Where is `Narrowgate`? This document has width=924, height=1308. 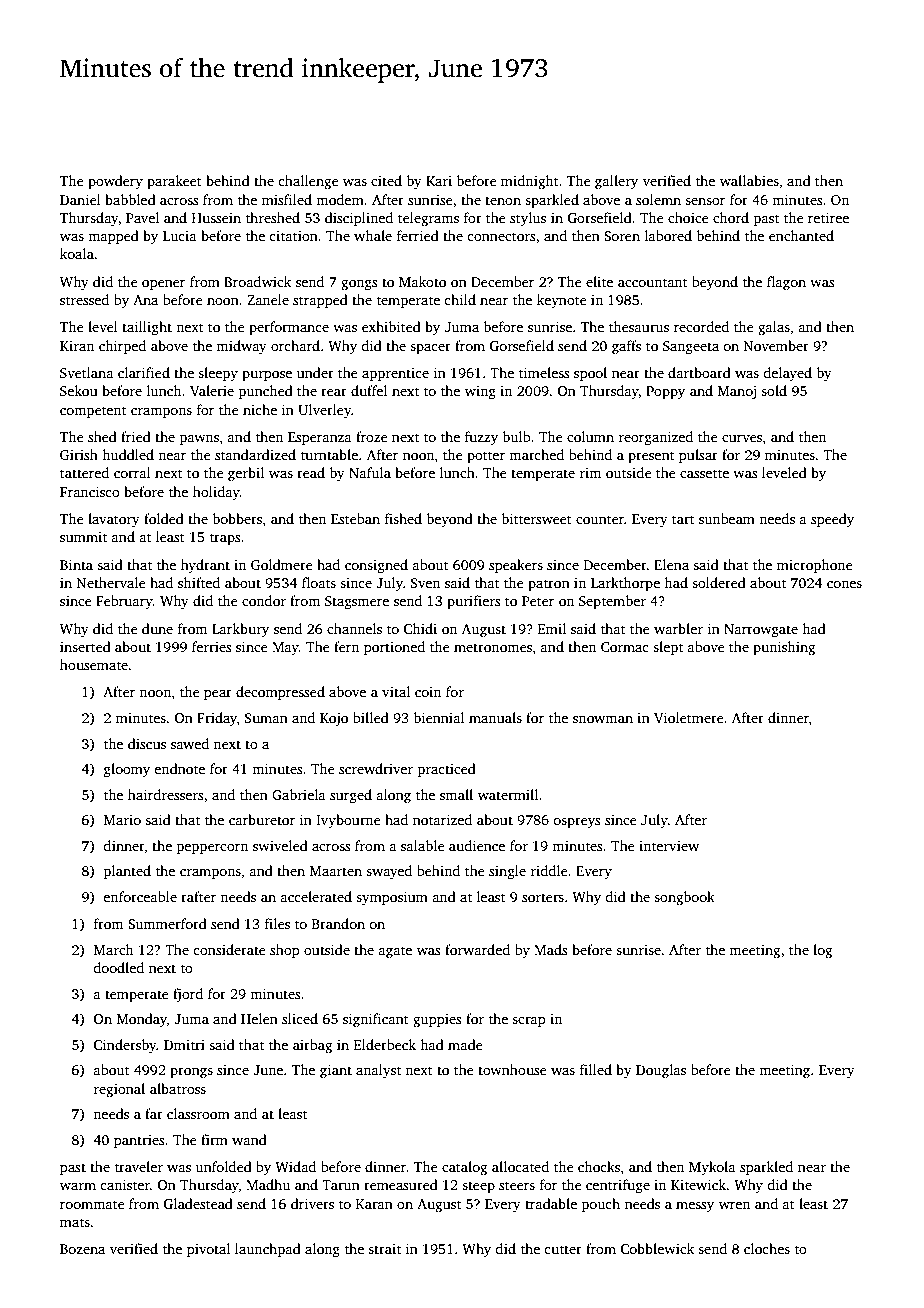
Narrowgate is located at coordinates (761, 631).
